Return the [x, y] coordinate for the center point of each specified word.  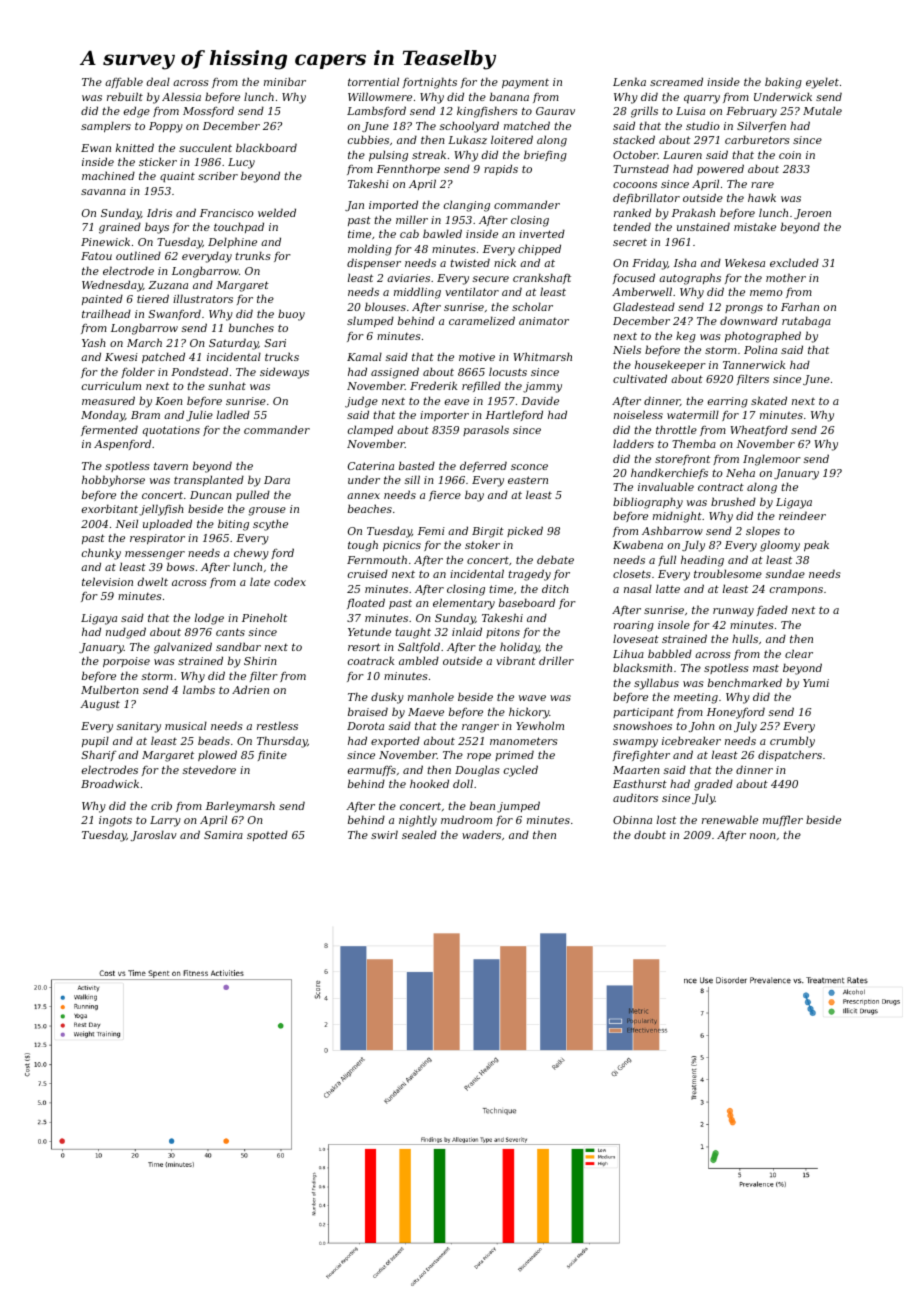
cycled [521, 771]
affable [124, 82]
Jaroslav [153, 835]
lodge [209, 619]
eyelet [822, 83]
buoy [291, 315]
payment [525, 84]
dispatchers [790, 755]
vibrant [516, 660]
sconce [529, 467]
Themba [694, 443]
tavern [171, 466]
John [701, 726]
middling [417, 293]
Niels [627, 349]
